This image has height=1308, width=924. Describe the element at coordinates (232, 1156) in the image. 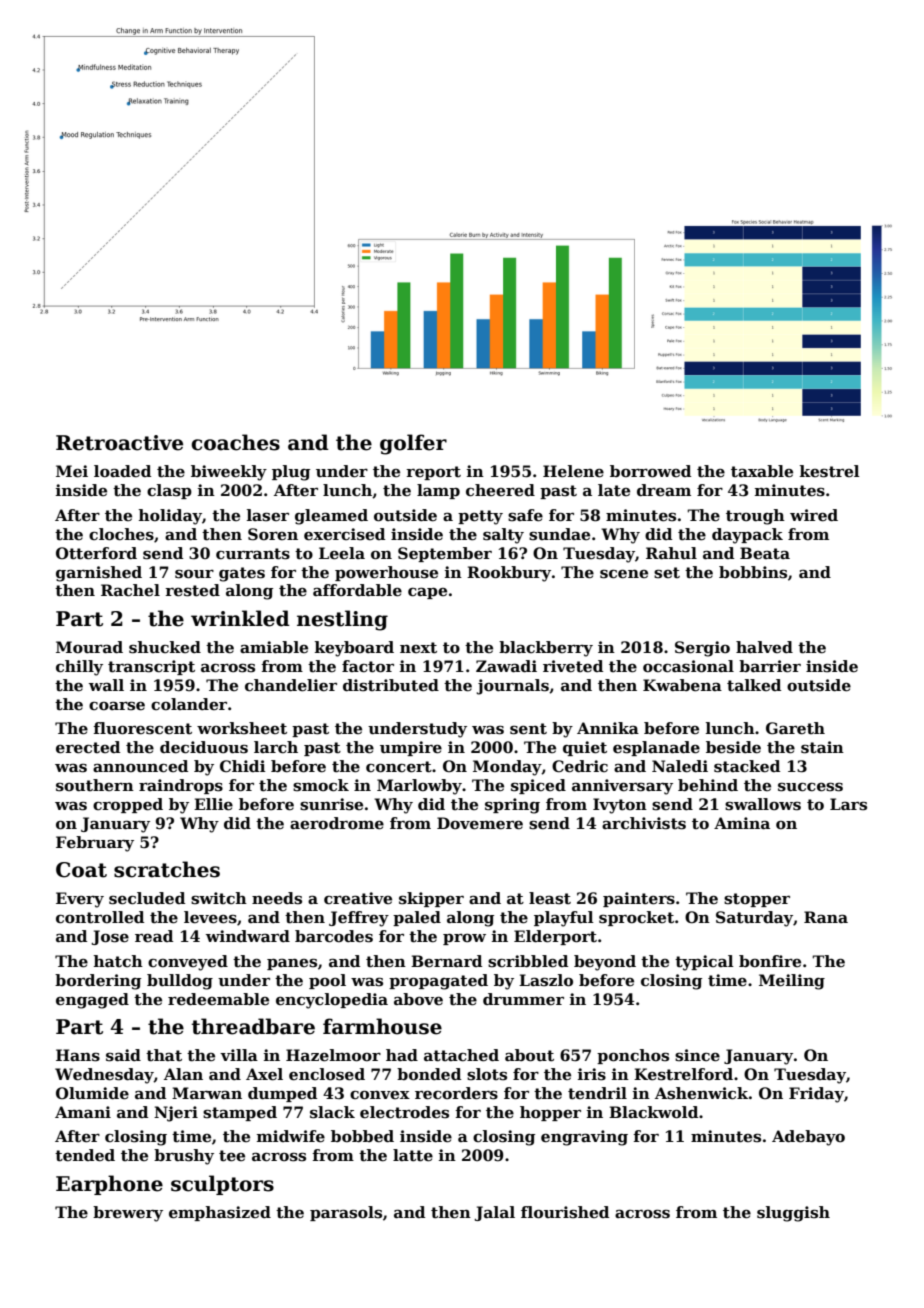

I see `tee` at that location.
